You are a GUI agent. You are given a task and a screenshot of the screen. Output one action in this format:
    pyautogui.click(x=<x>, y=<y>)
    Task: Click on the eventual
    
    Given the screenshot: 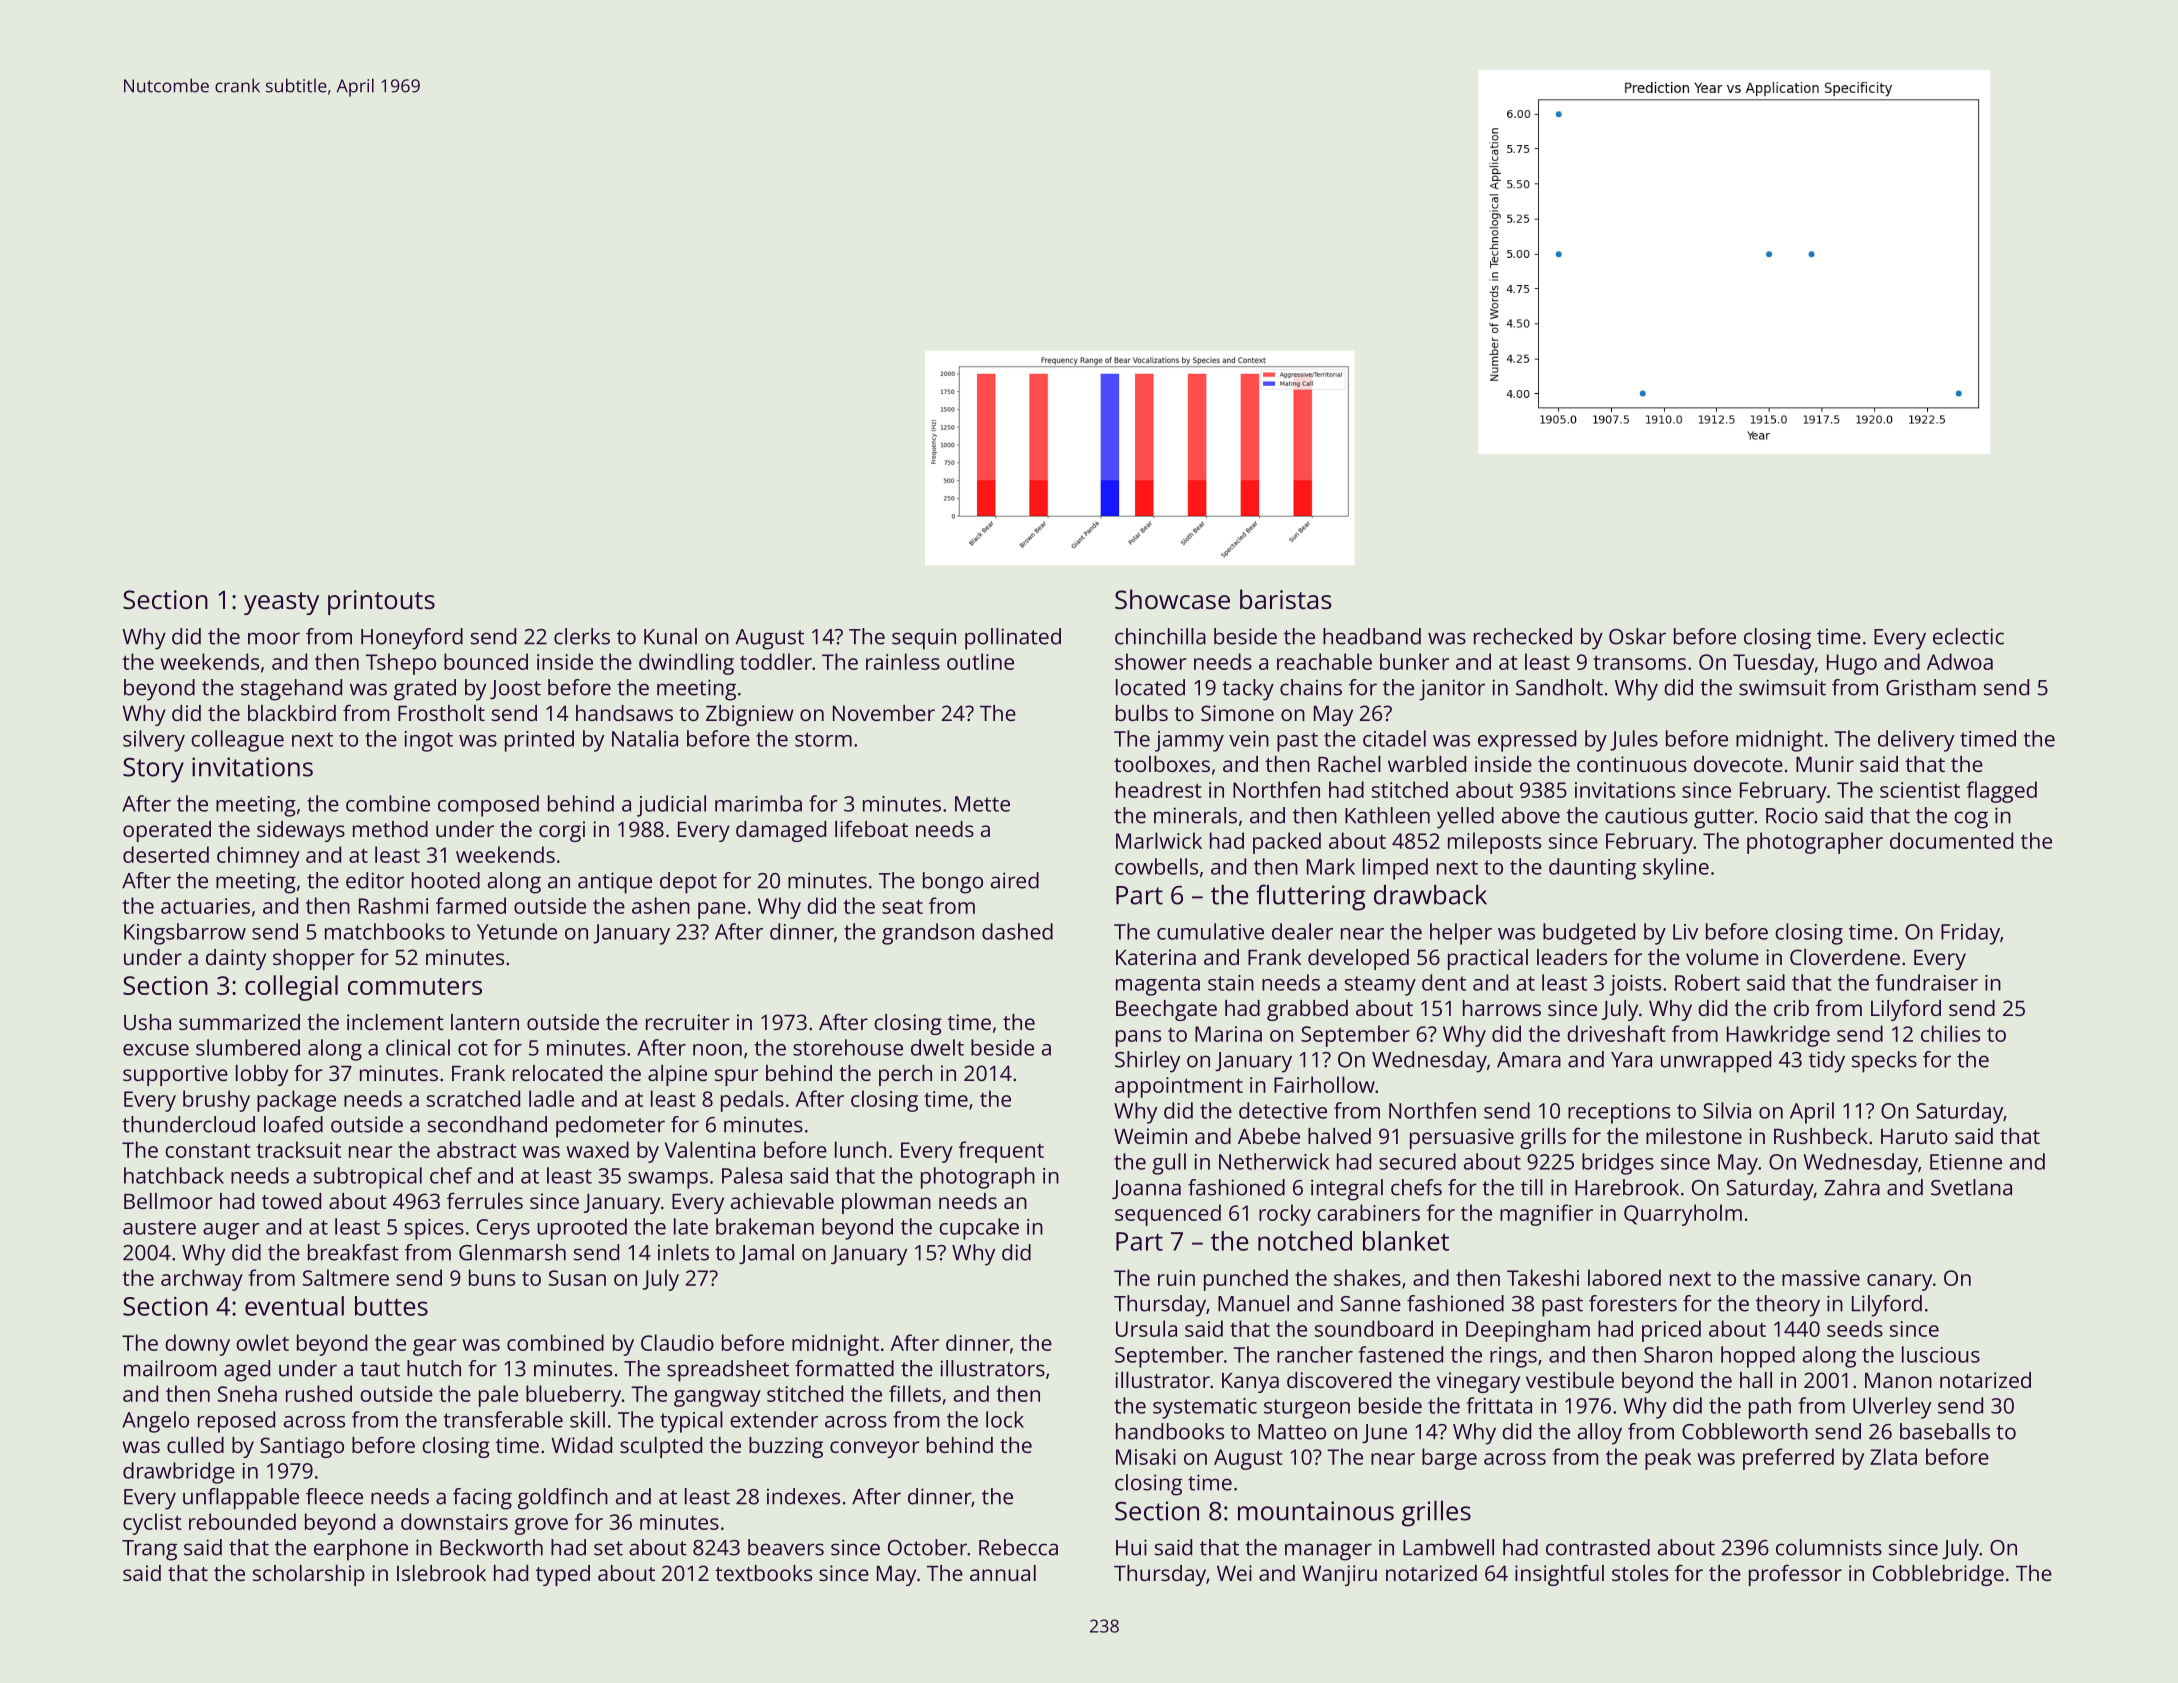 What is the action you would take?
    pyautogui.click(x=294, y=1306)
